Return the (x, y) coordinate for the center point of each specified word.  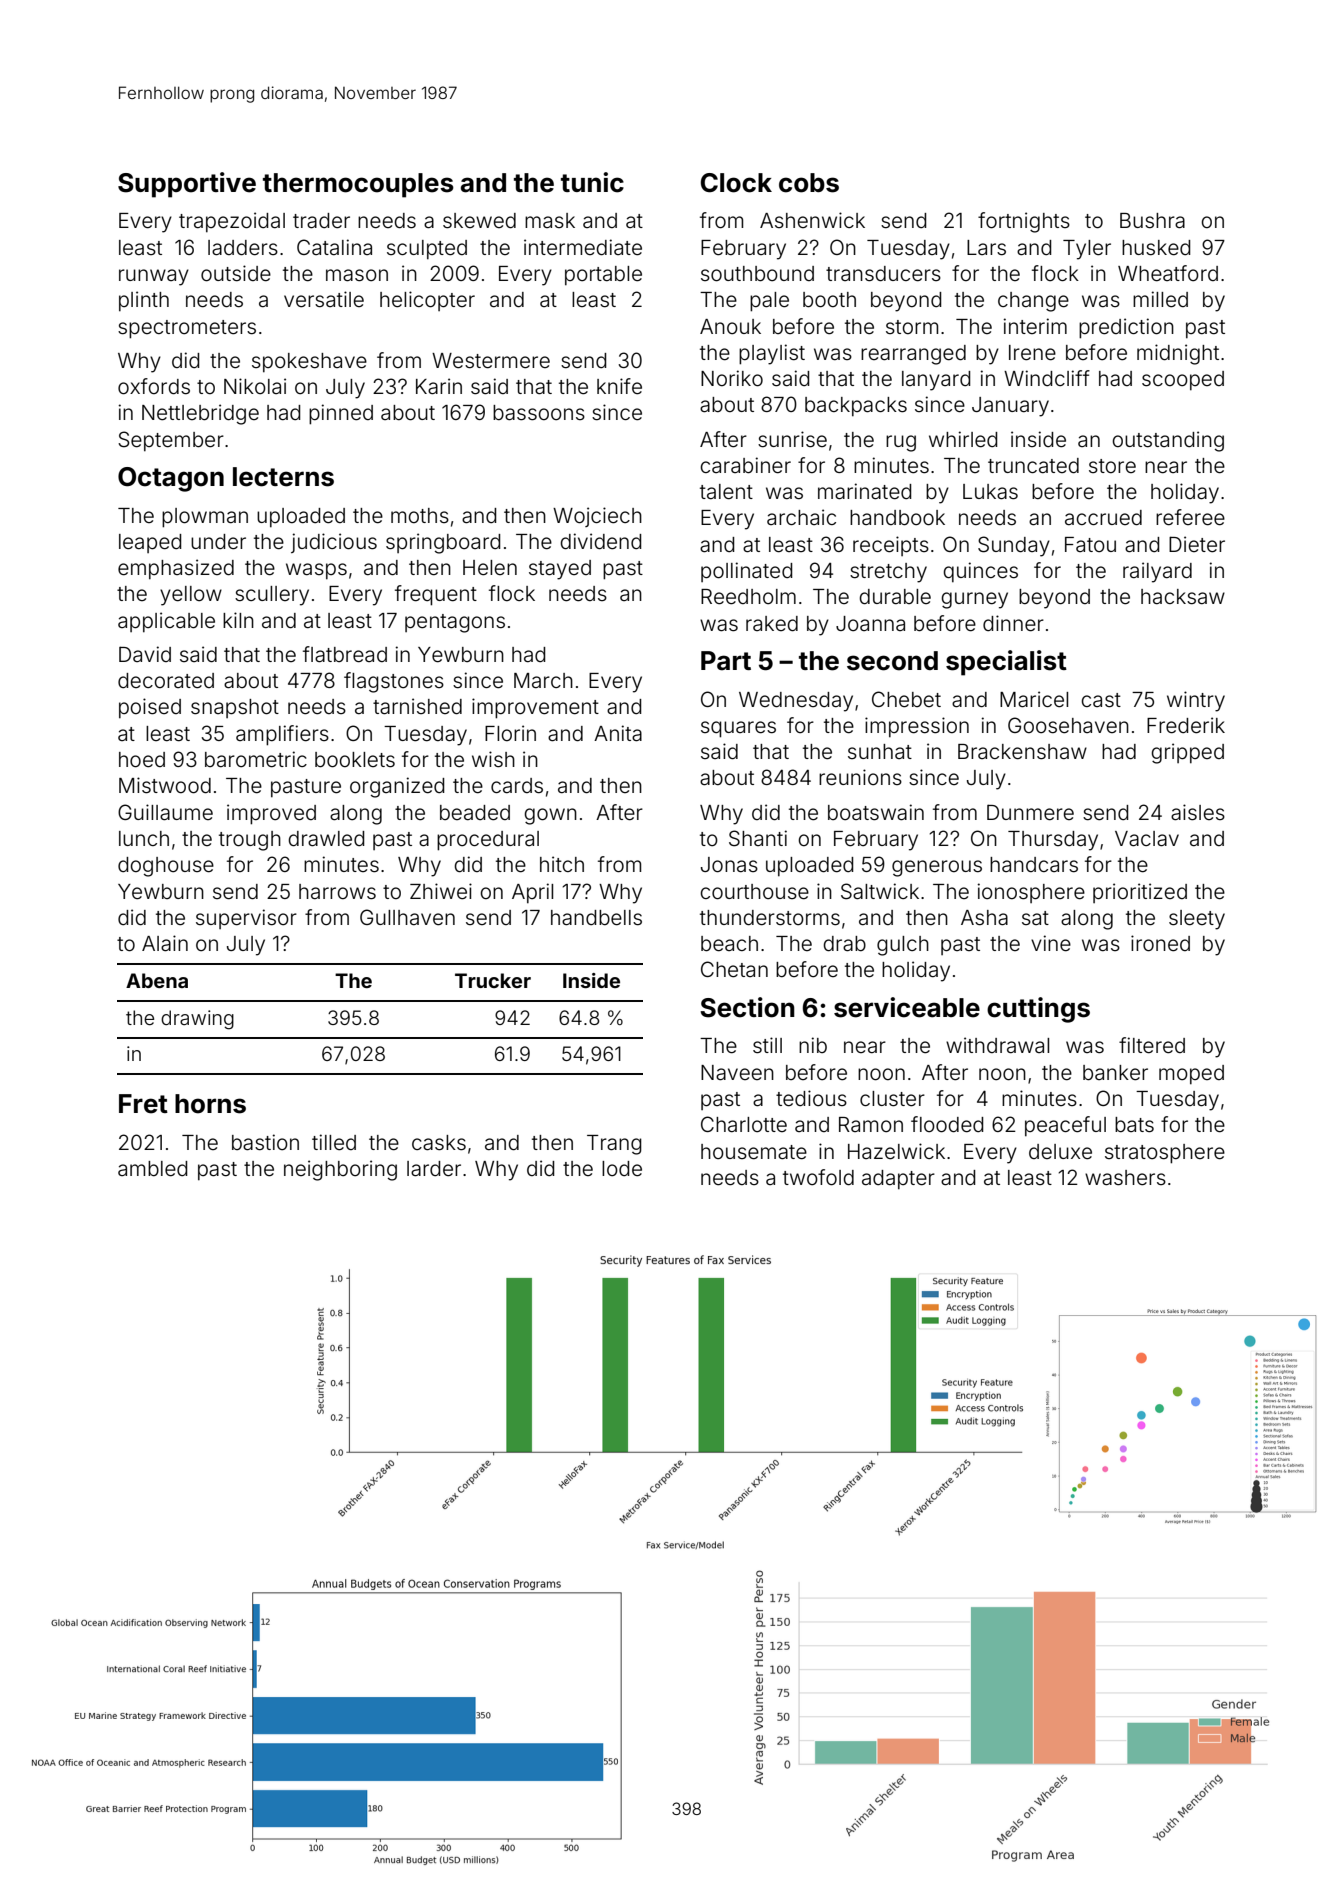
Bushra (1152, 220)
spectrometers (187, 329)
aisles (1198, 812)
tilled (334, 1142)
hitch (562, 864)
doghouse (166, 867)
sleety (1197, 920)
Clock (736, 183)
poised (150, 708)
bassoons (539, 412)
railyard (1157, 572)
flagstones (394, 682)
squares (738, 729)
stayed (560, 570)
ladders (243, 248)
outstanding (1168, 441)
